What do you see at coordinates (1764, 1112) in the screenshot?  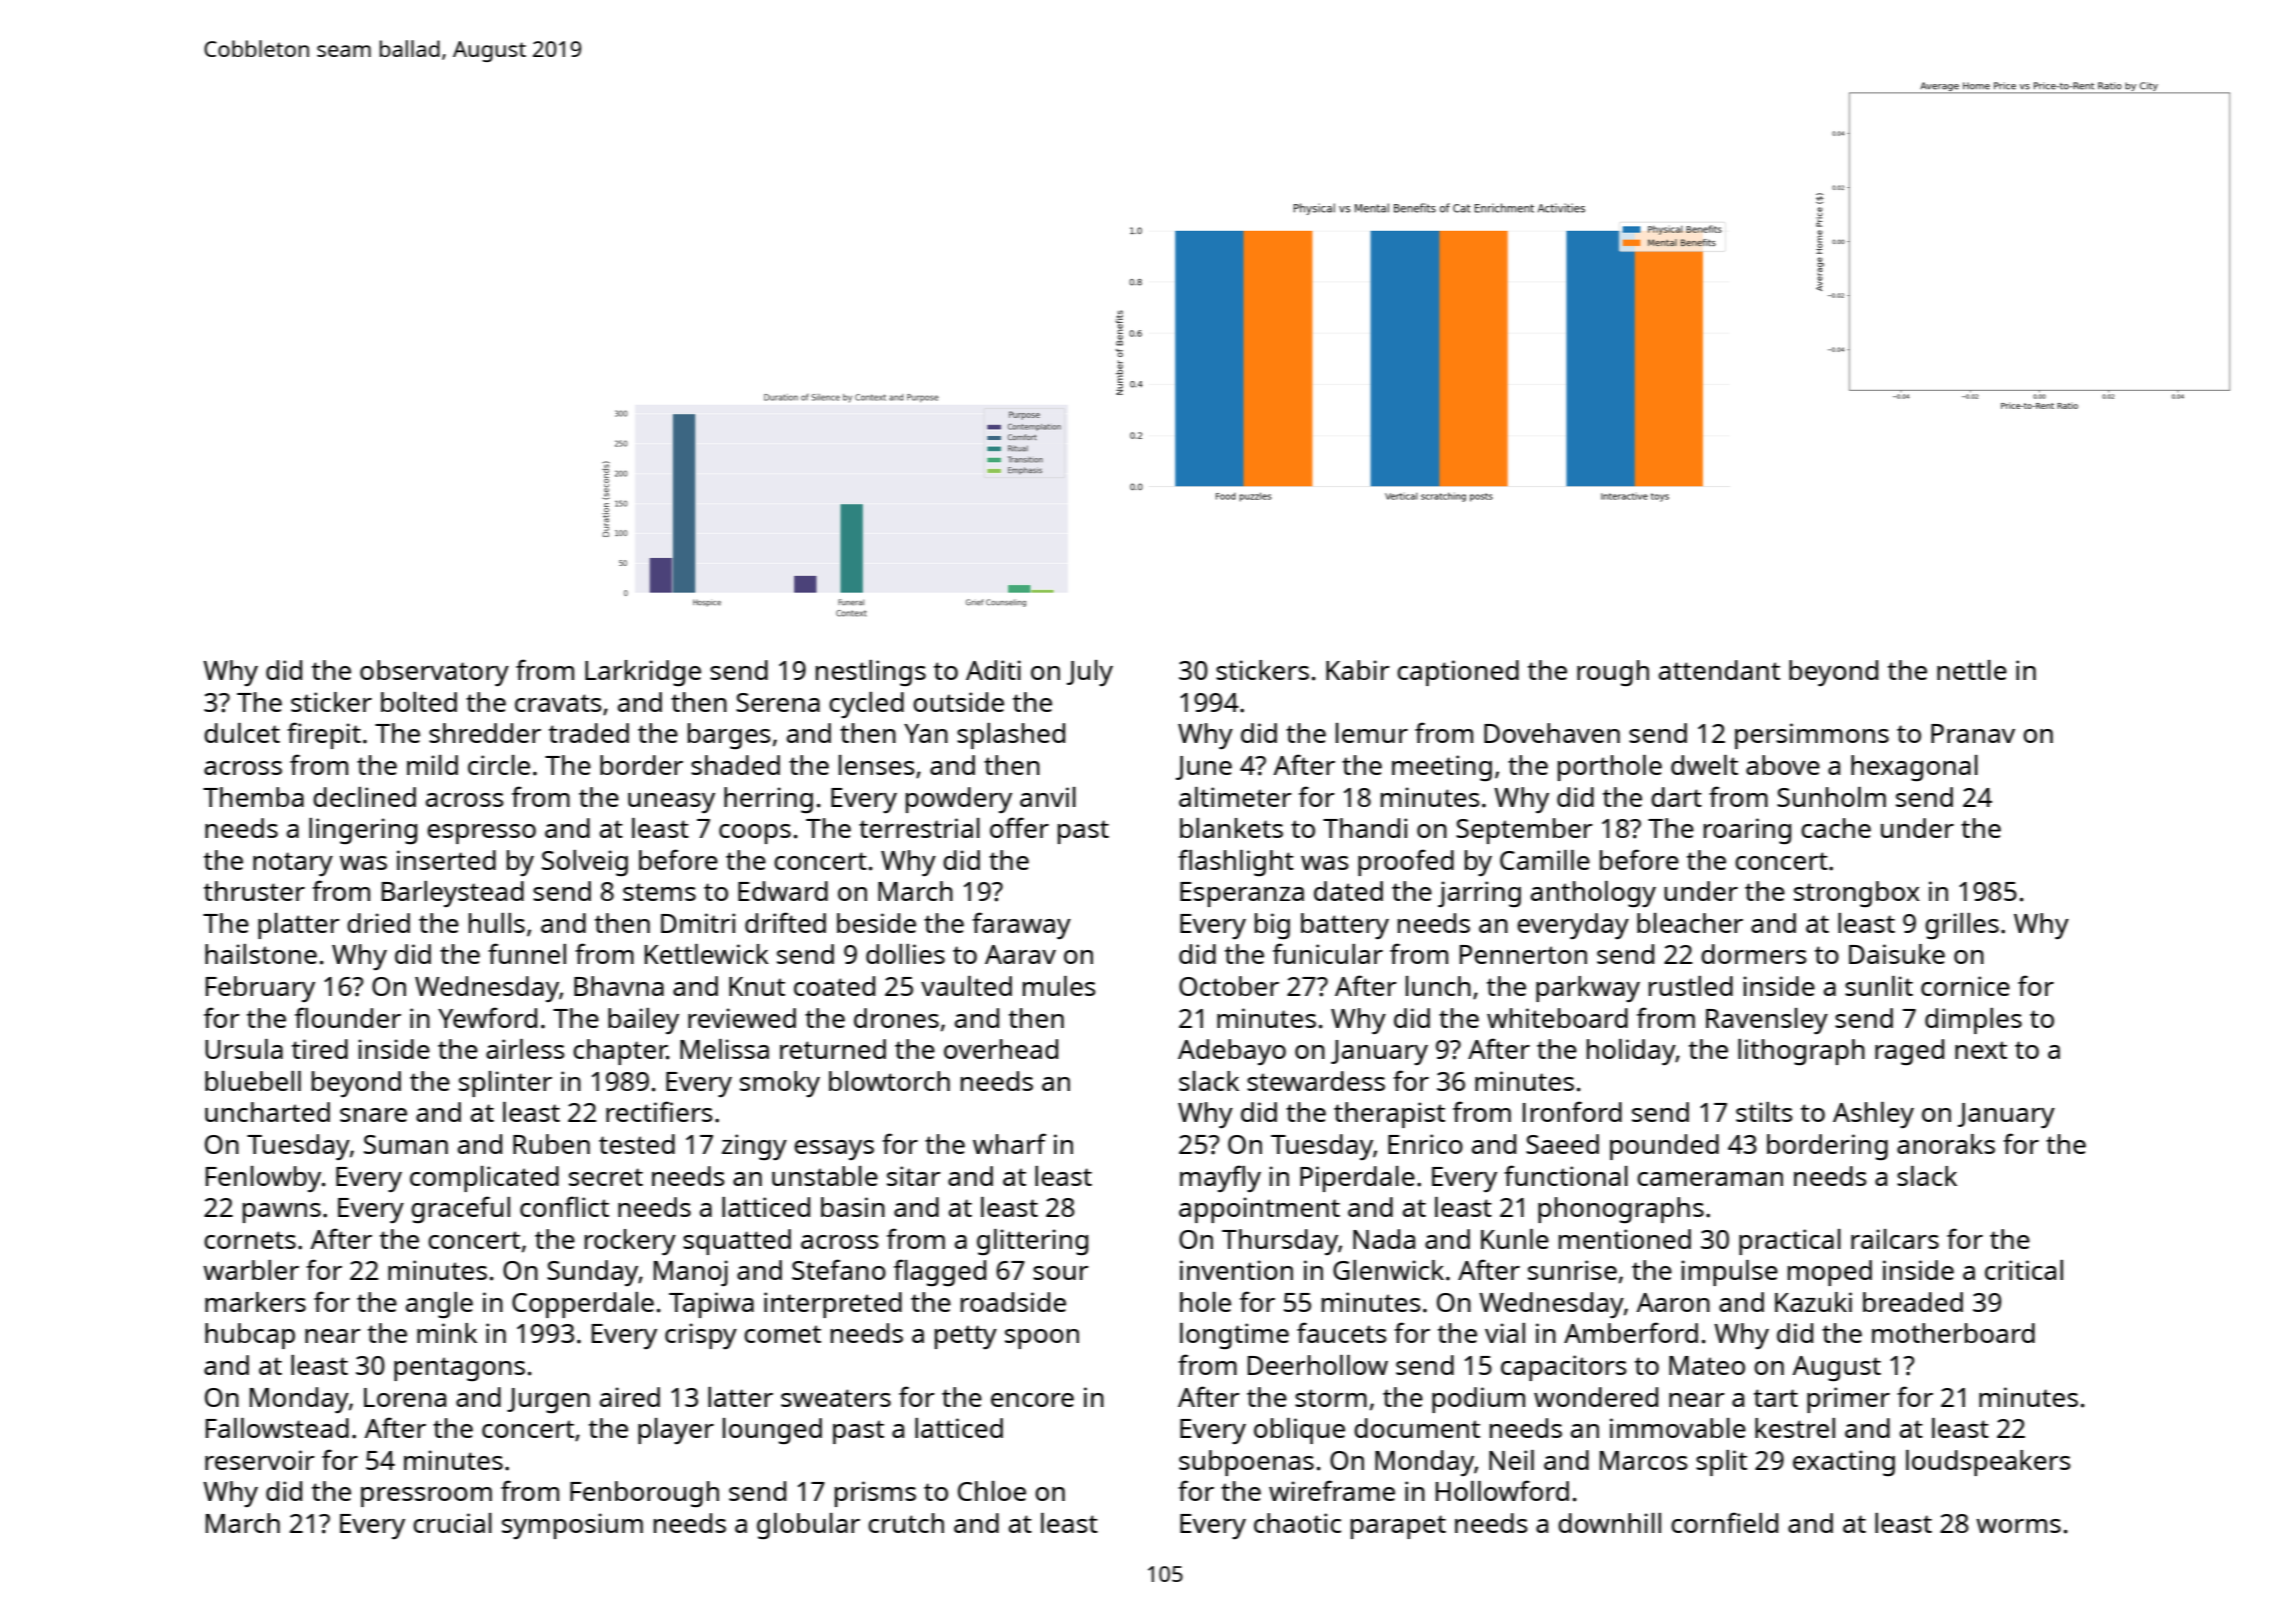 I see `stilts` at bounding box center [1764, 1112].
